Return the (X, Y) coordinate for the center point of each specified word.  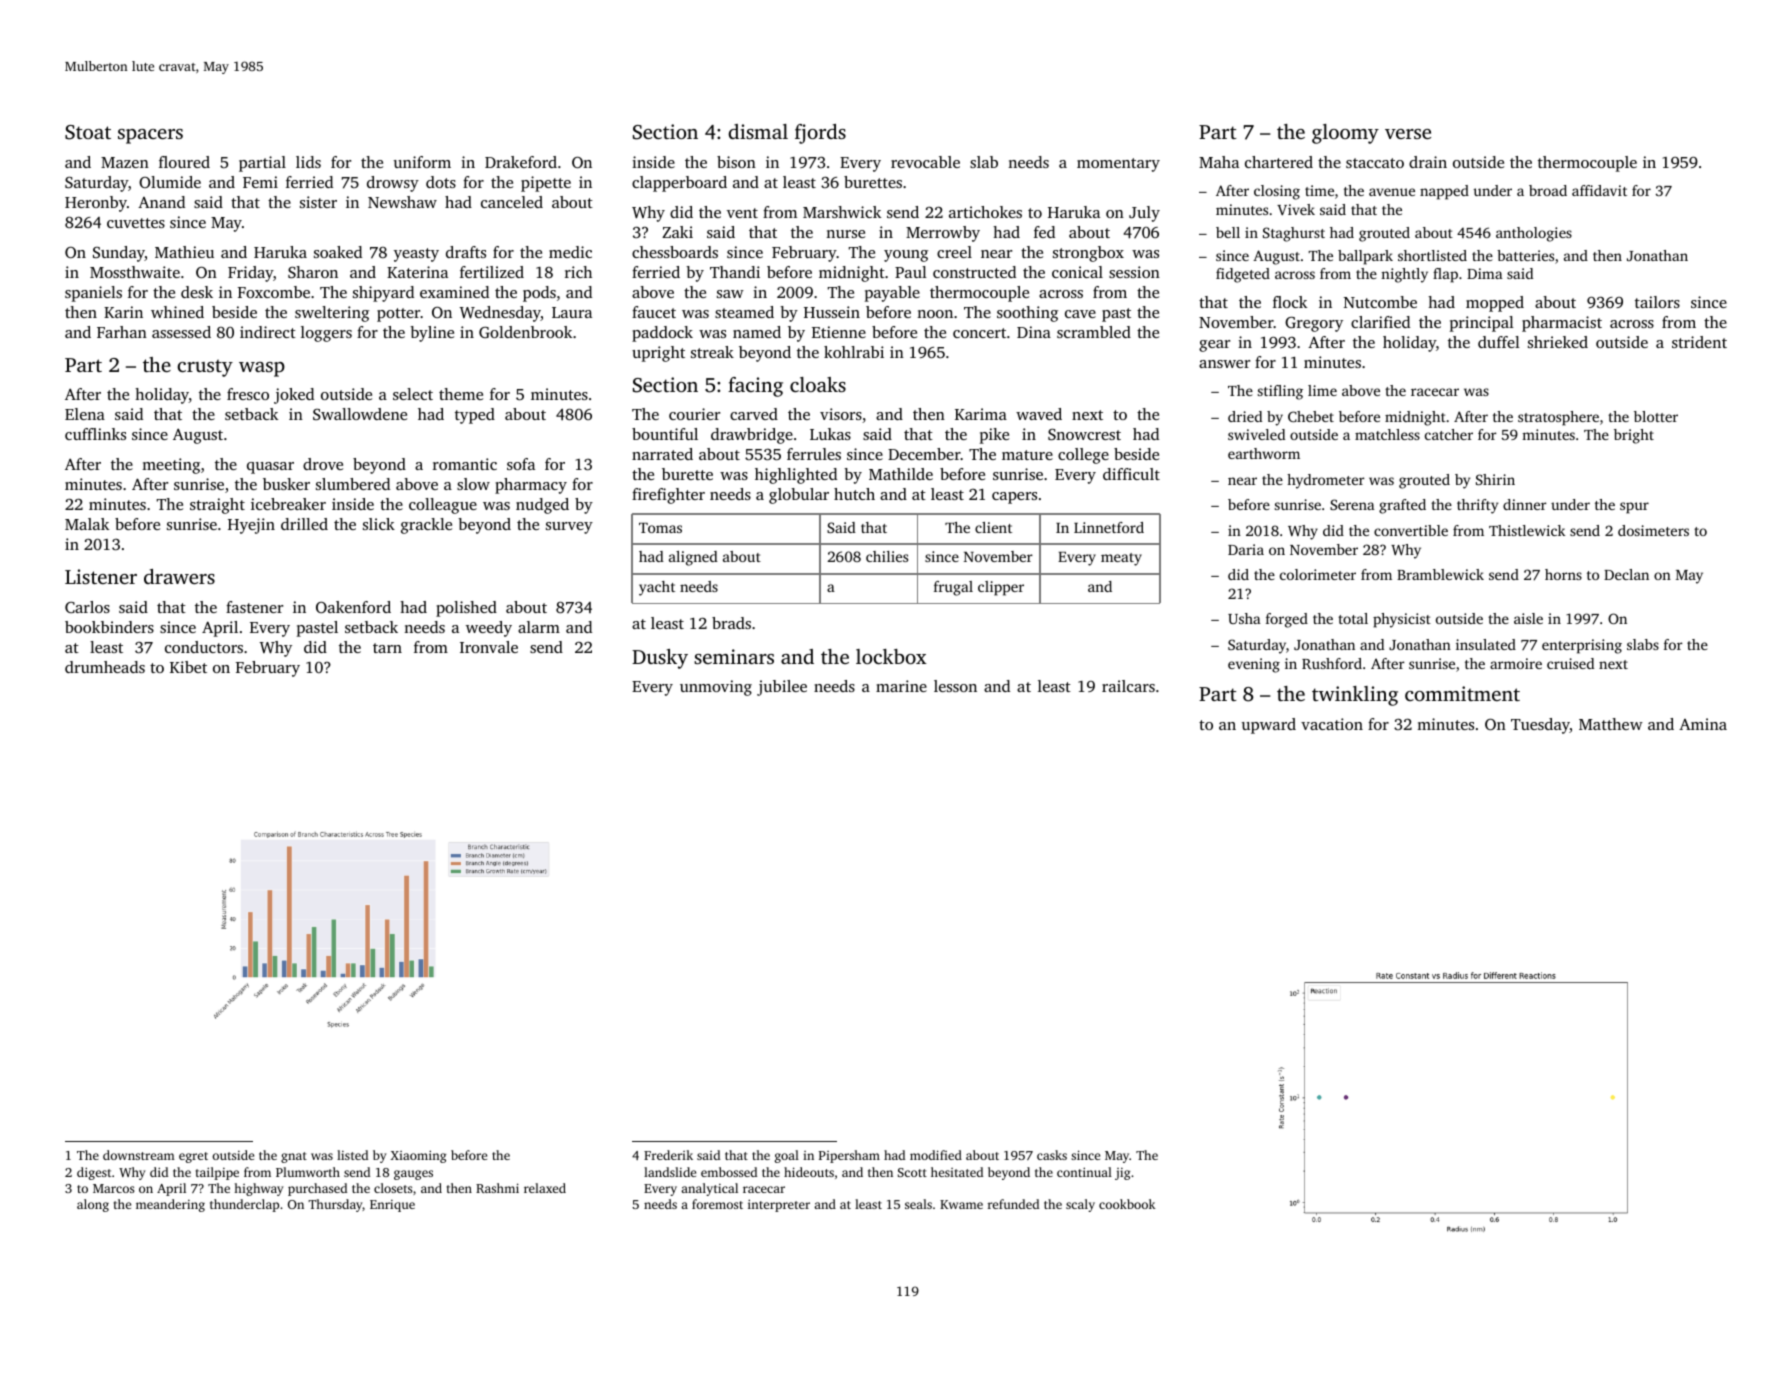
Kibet (188, 667)
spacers (150, 136)
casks (1052, 1155)
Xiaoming (419, 1156)
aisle (1528, 618)
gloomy (1345, 134)
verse (1408, 134)
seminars (734, 656)
